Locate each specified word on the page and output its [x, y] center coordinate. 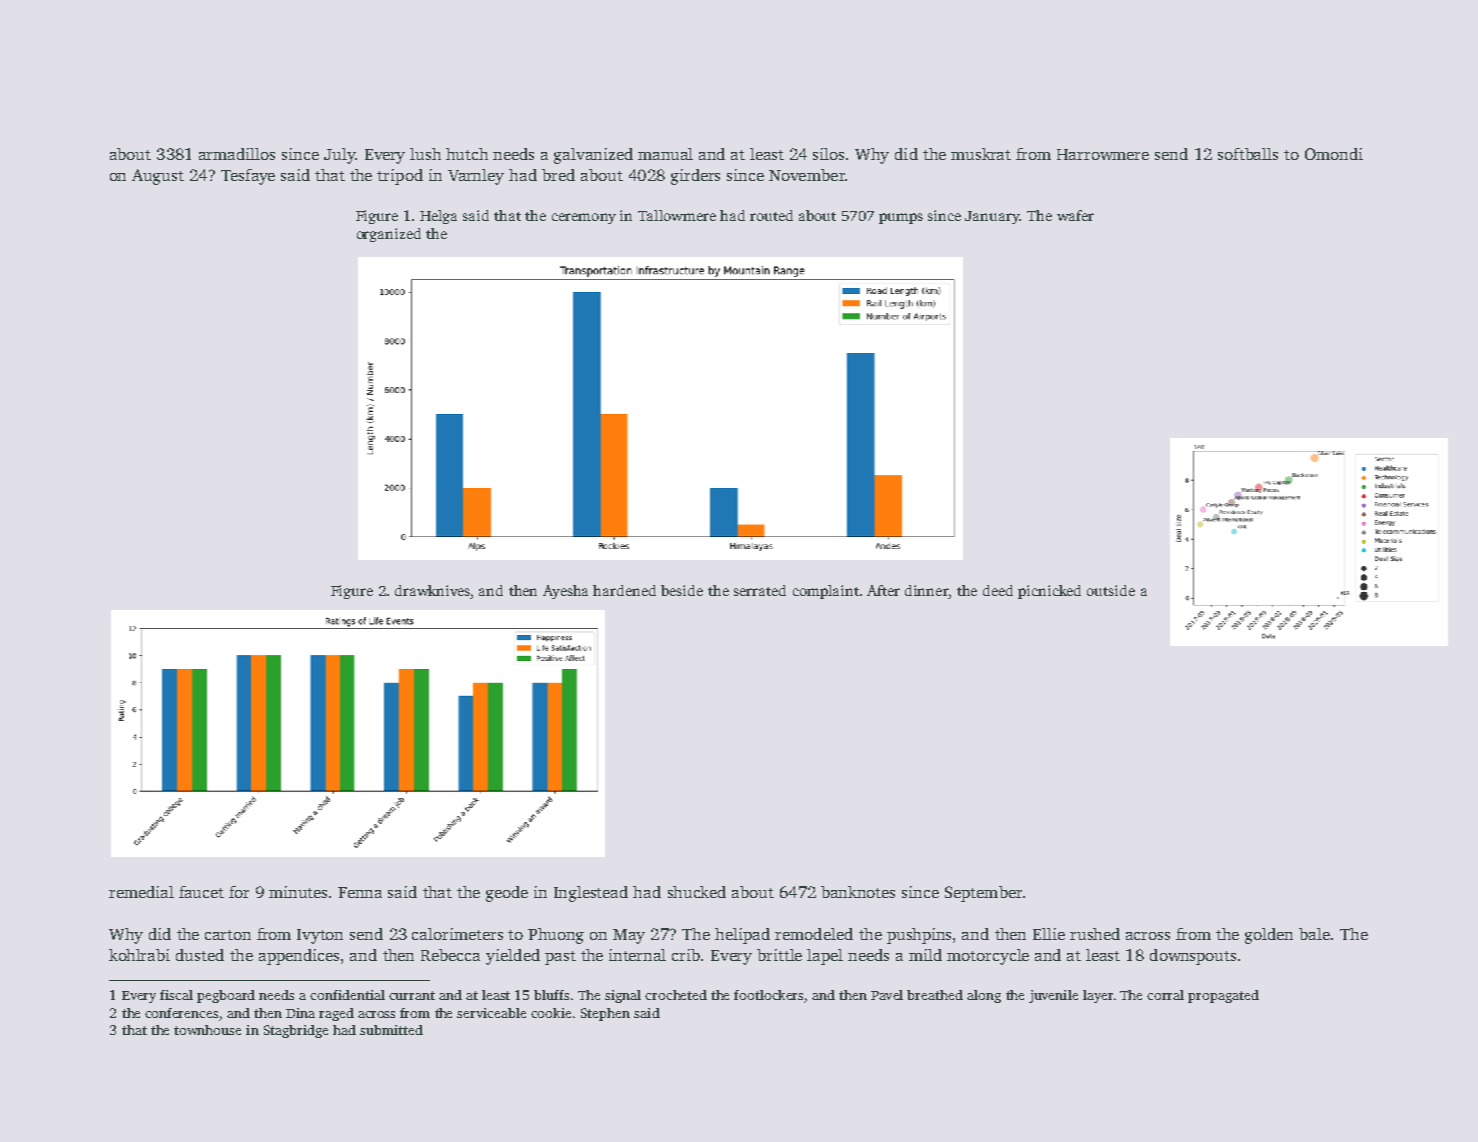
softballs [1248, 154]
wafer [1075, 215]
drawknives [433, 592]
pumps [901, 218]
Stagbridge [296, 1031]
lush [425, 154]
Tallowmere [677, 215]
